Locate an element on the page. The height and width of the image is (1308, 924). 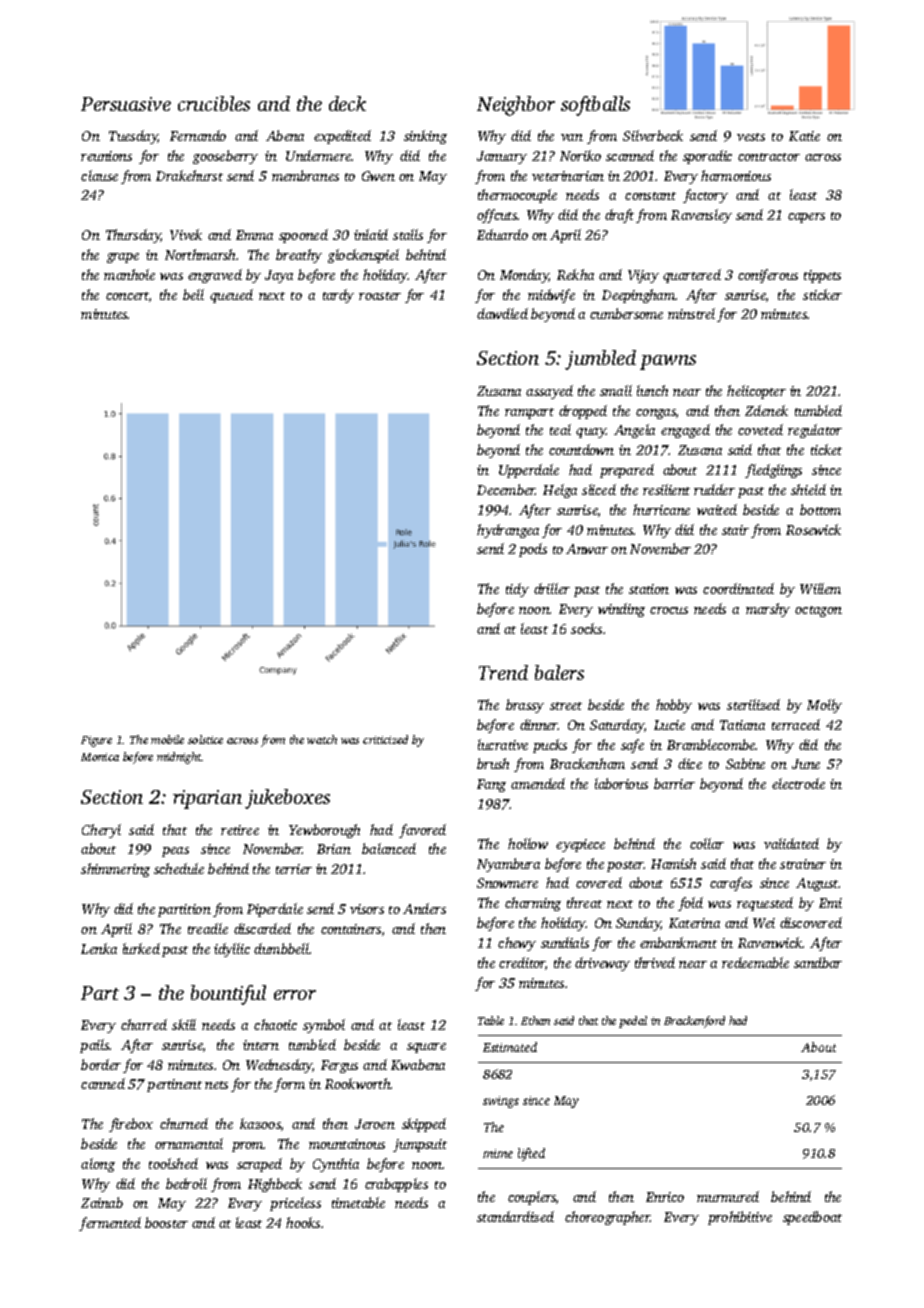
favored is located at coordinates (422, 831).
